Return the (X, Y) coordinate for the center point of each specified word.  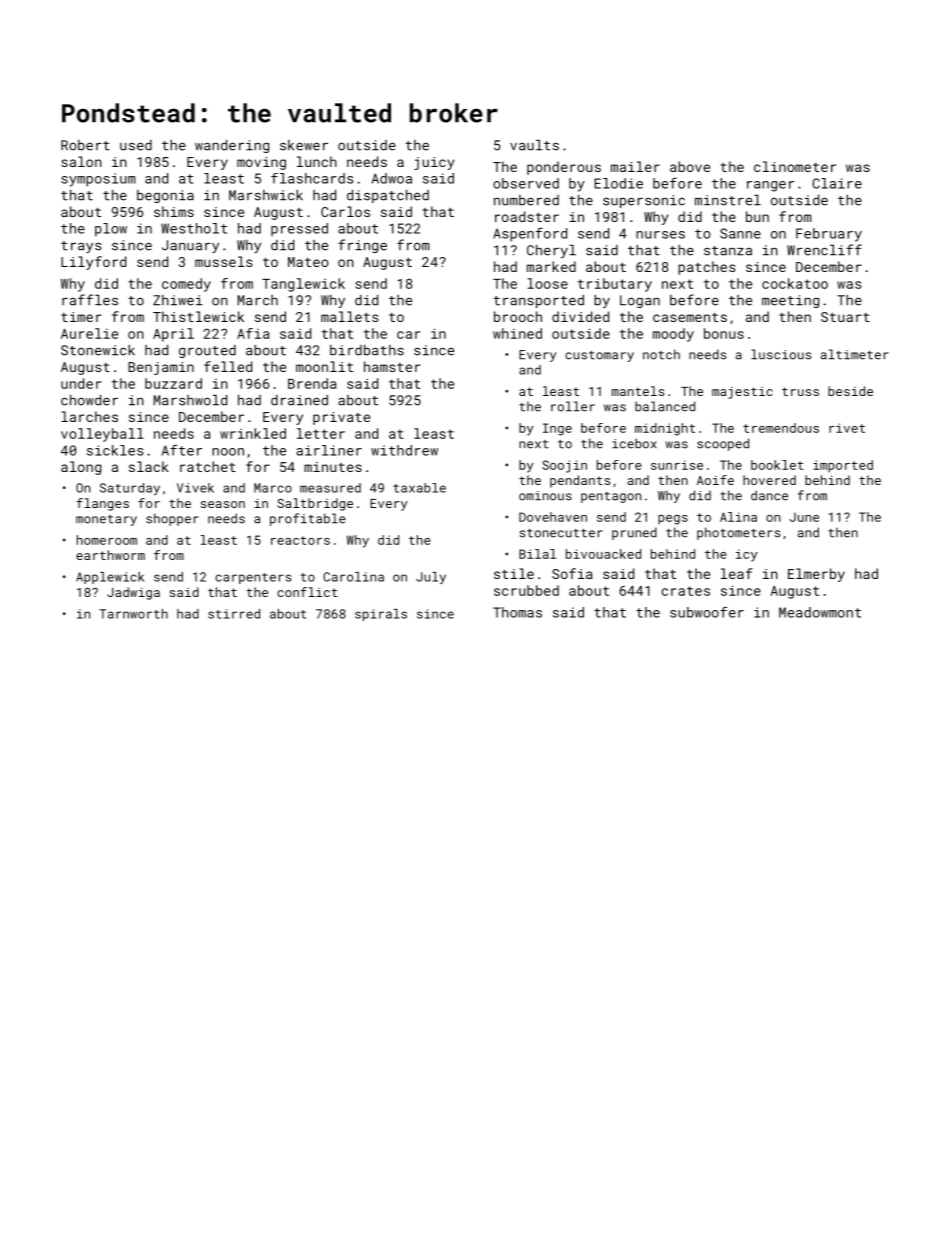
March (258, 300)
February (829, 235)
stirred (234, 614)
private (341, 418)
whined (517, 333)
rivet (847, 428)
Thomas (517, 612)
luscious (781, 354)
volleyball (102, 435)
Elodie (619, 183)
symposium (98, 180)
